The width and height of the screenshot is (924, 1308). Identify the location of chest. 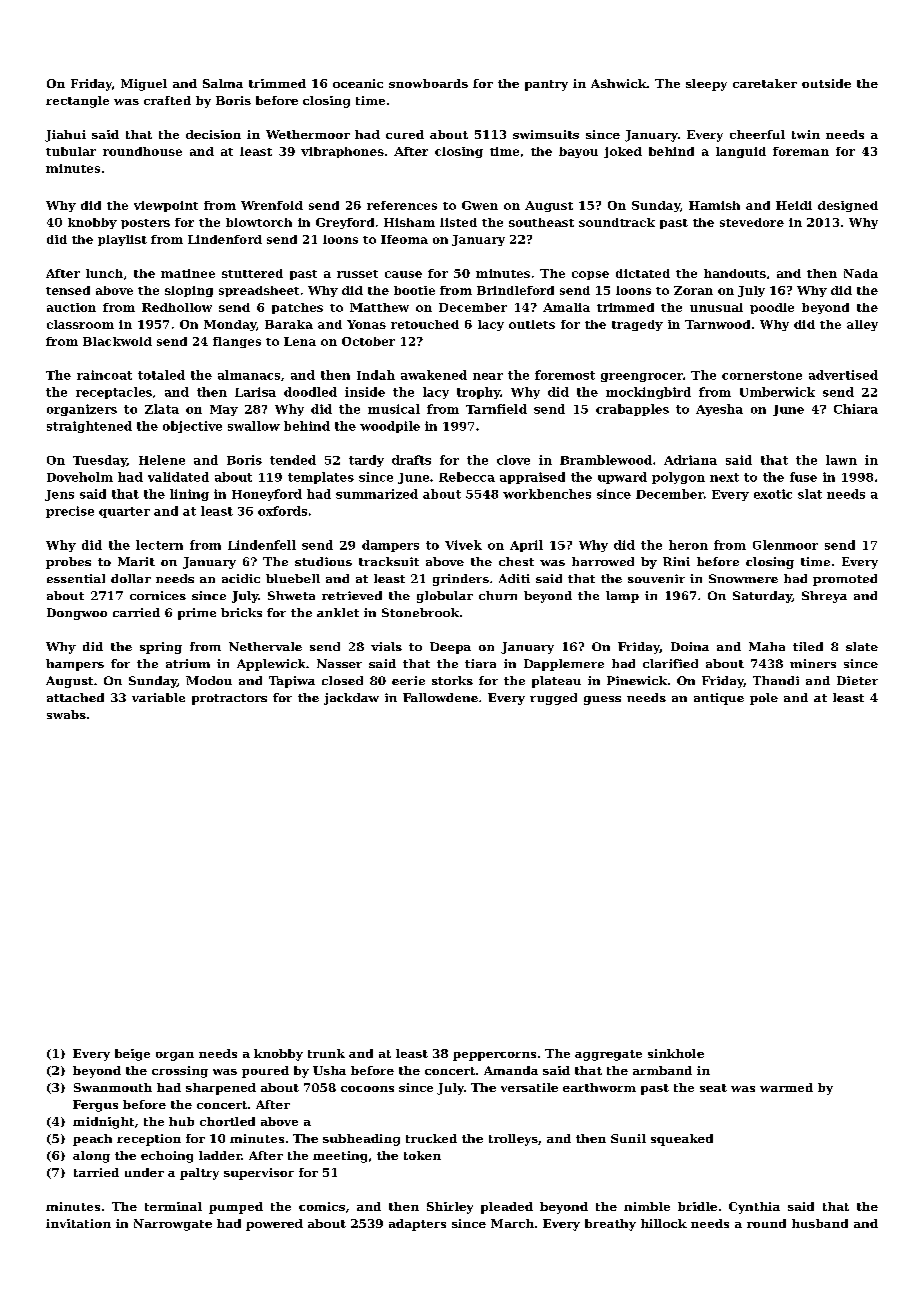
(516, 561).
